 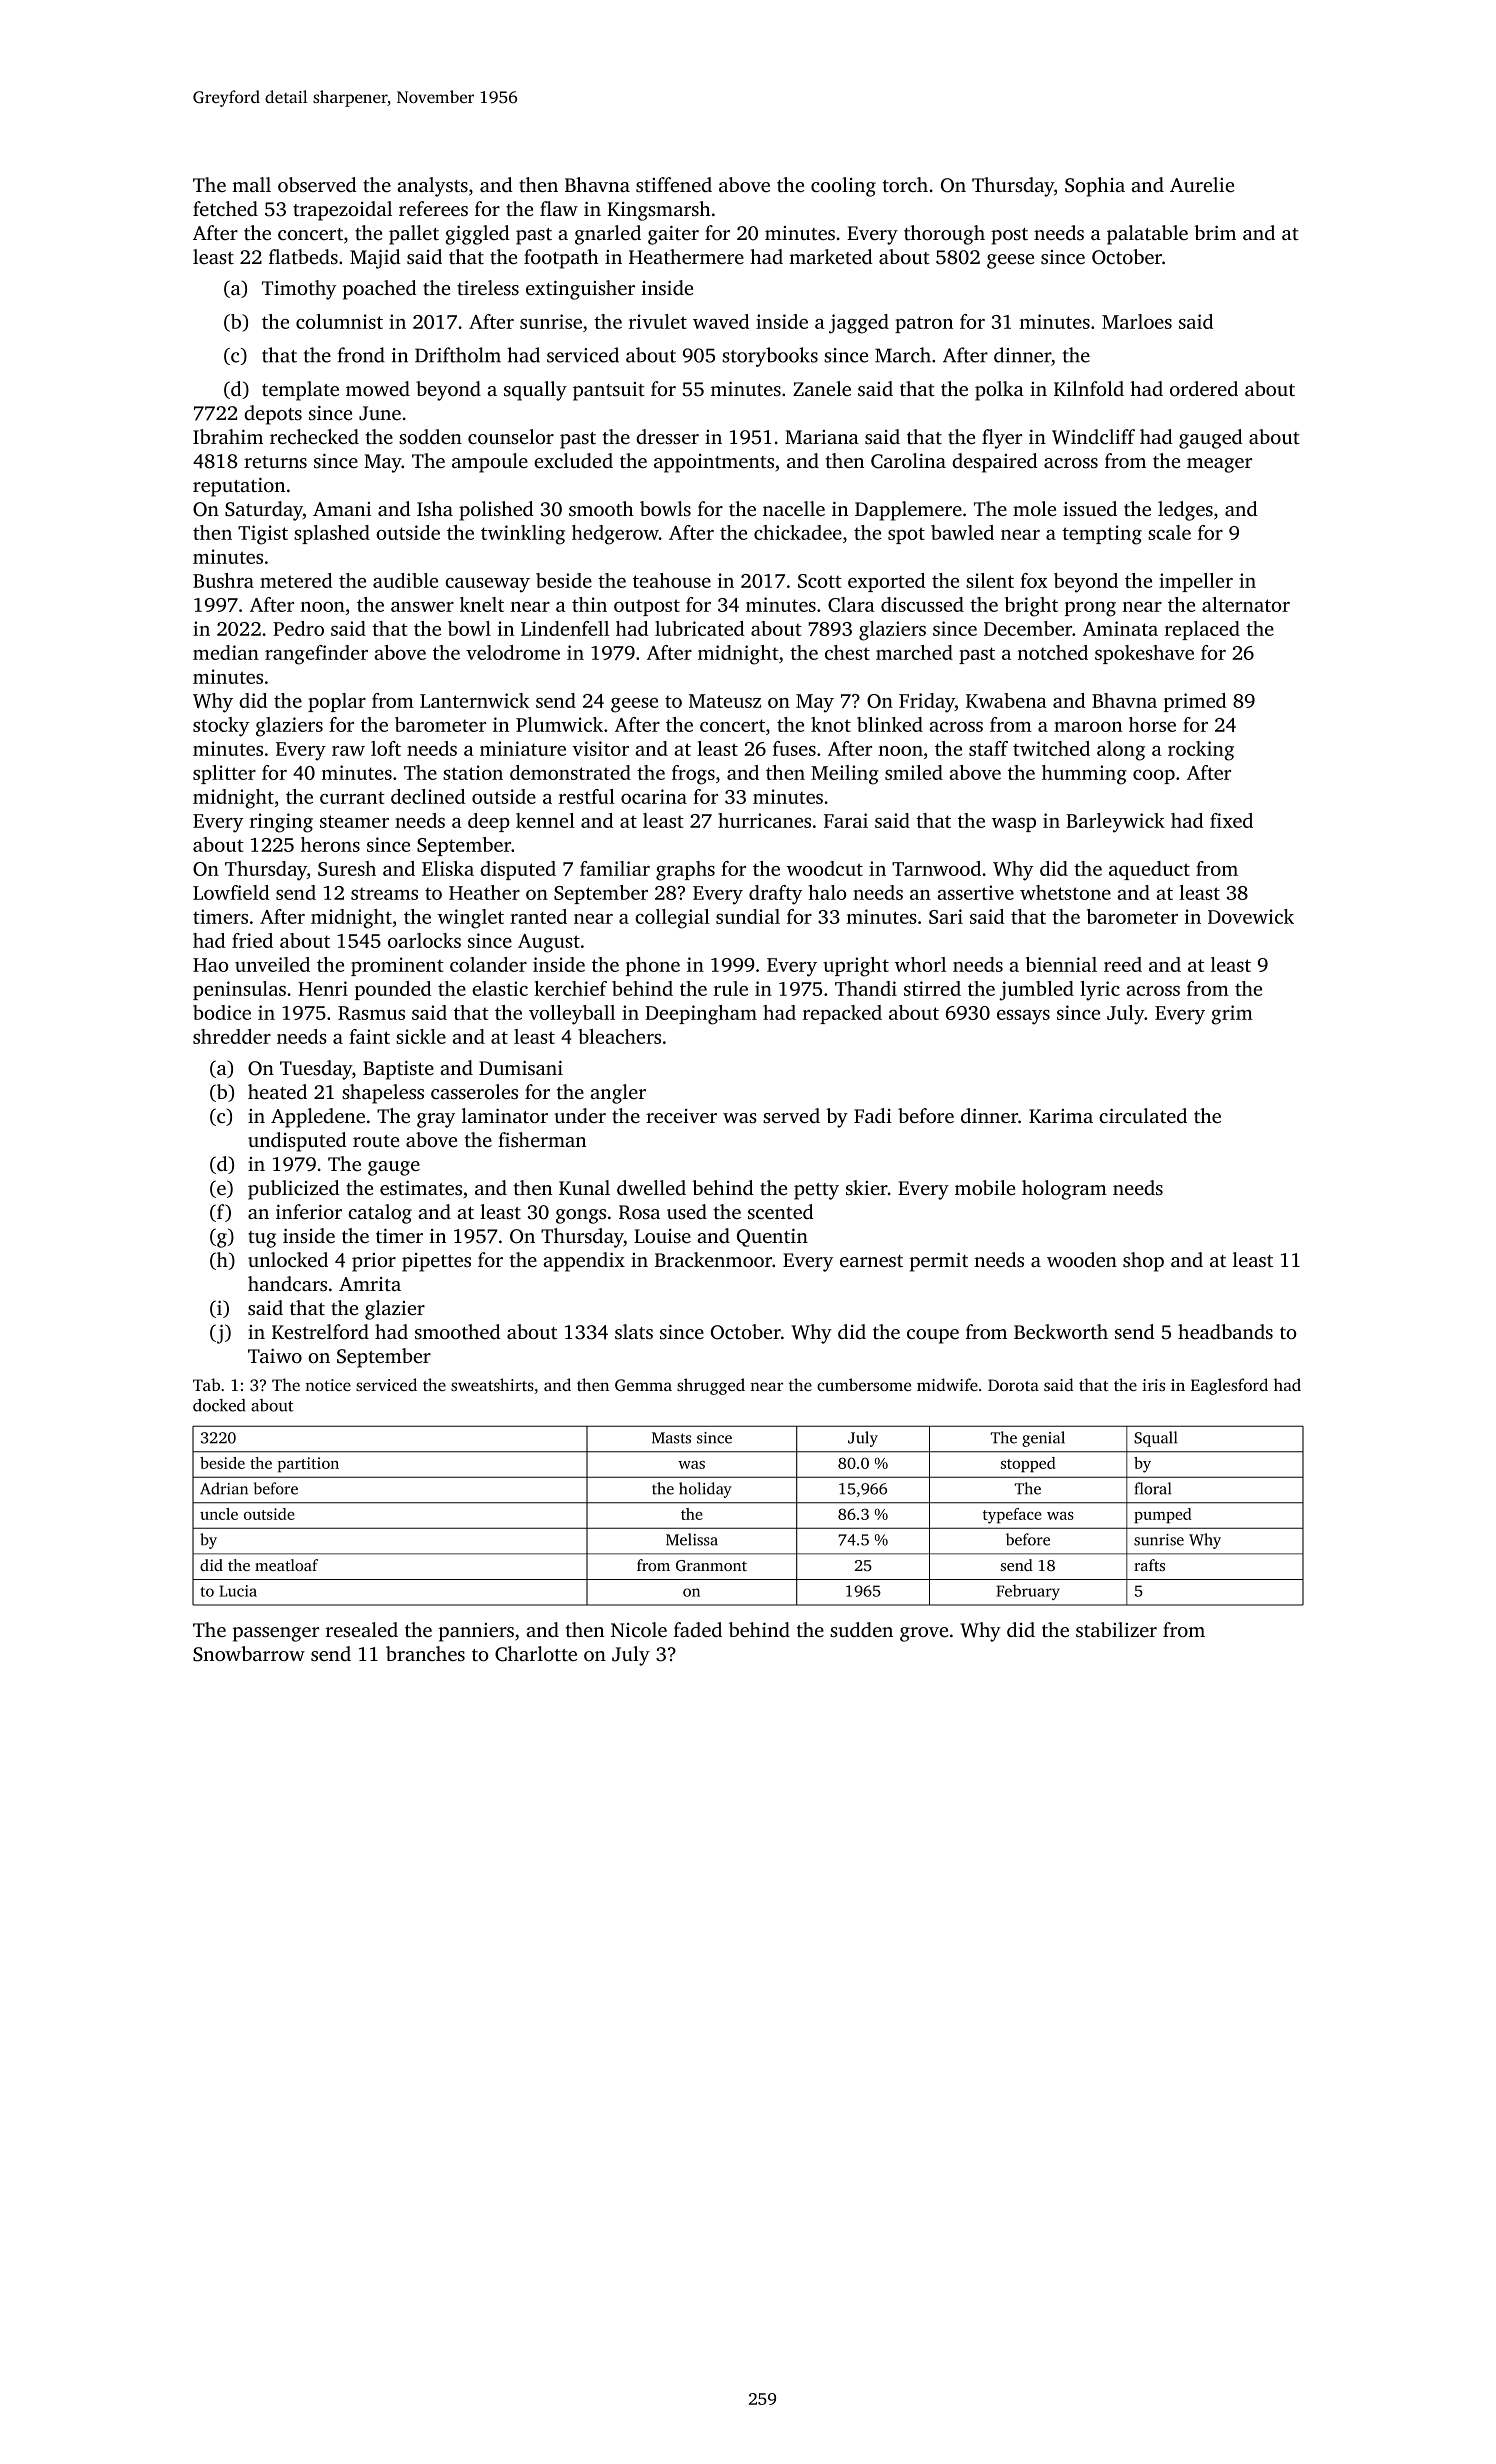 What do you see at coordinates (1061, 1331) in the screenshot?
I see `Beckworth` at bounding box center [1061, 1331].
